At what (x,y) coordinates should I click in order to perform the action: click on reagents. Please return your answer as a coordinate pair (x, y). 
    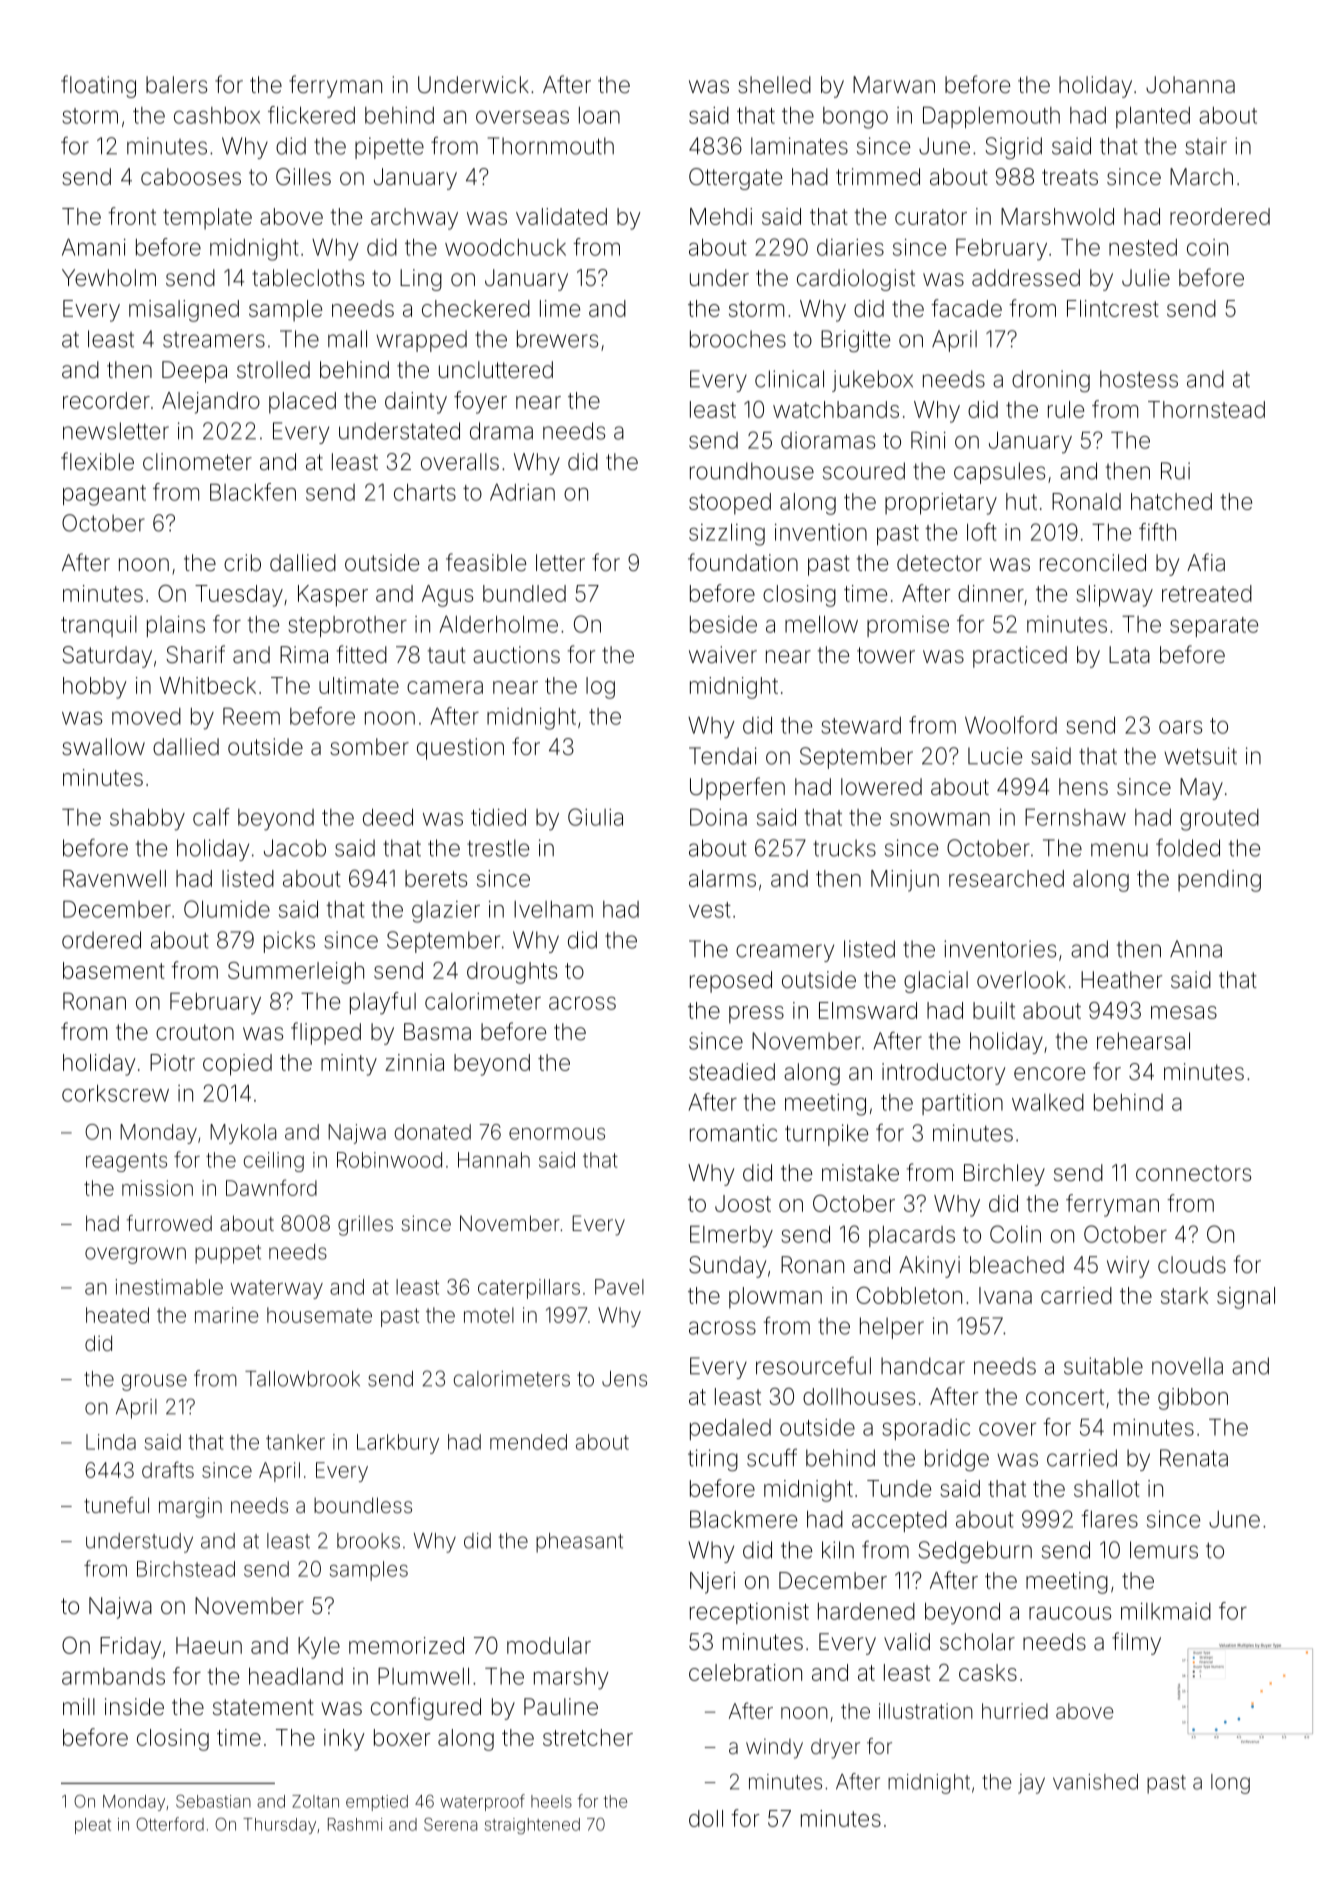
    Looking at the image, I should click on (126, 1162).
